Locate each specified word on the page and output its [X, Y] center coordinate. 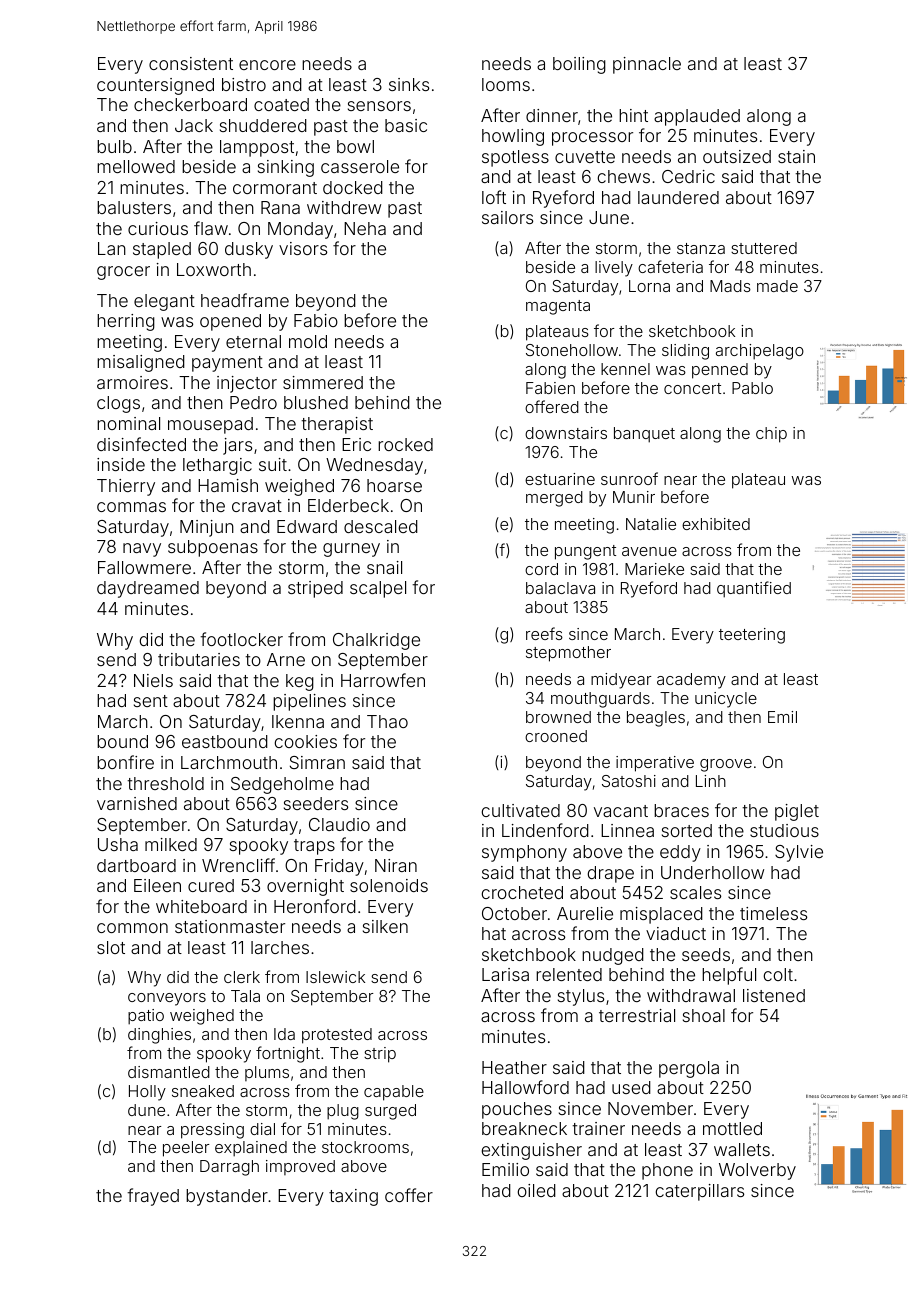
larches [280, 947]
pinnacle [647, 65]
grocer [123, 273]
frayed [153, 1197]
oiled [536, 1190]
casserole [360, 166]
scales [695, 892]
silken [385, 926]
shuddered [263, 125]
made [777, 286]
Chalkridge [376, 641]
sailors [507, 217]
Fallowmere [144, 567]
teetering [752, 636]
